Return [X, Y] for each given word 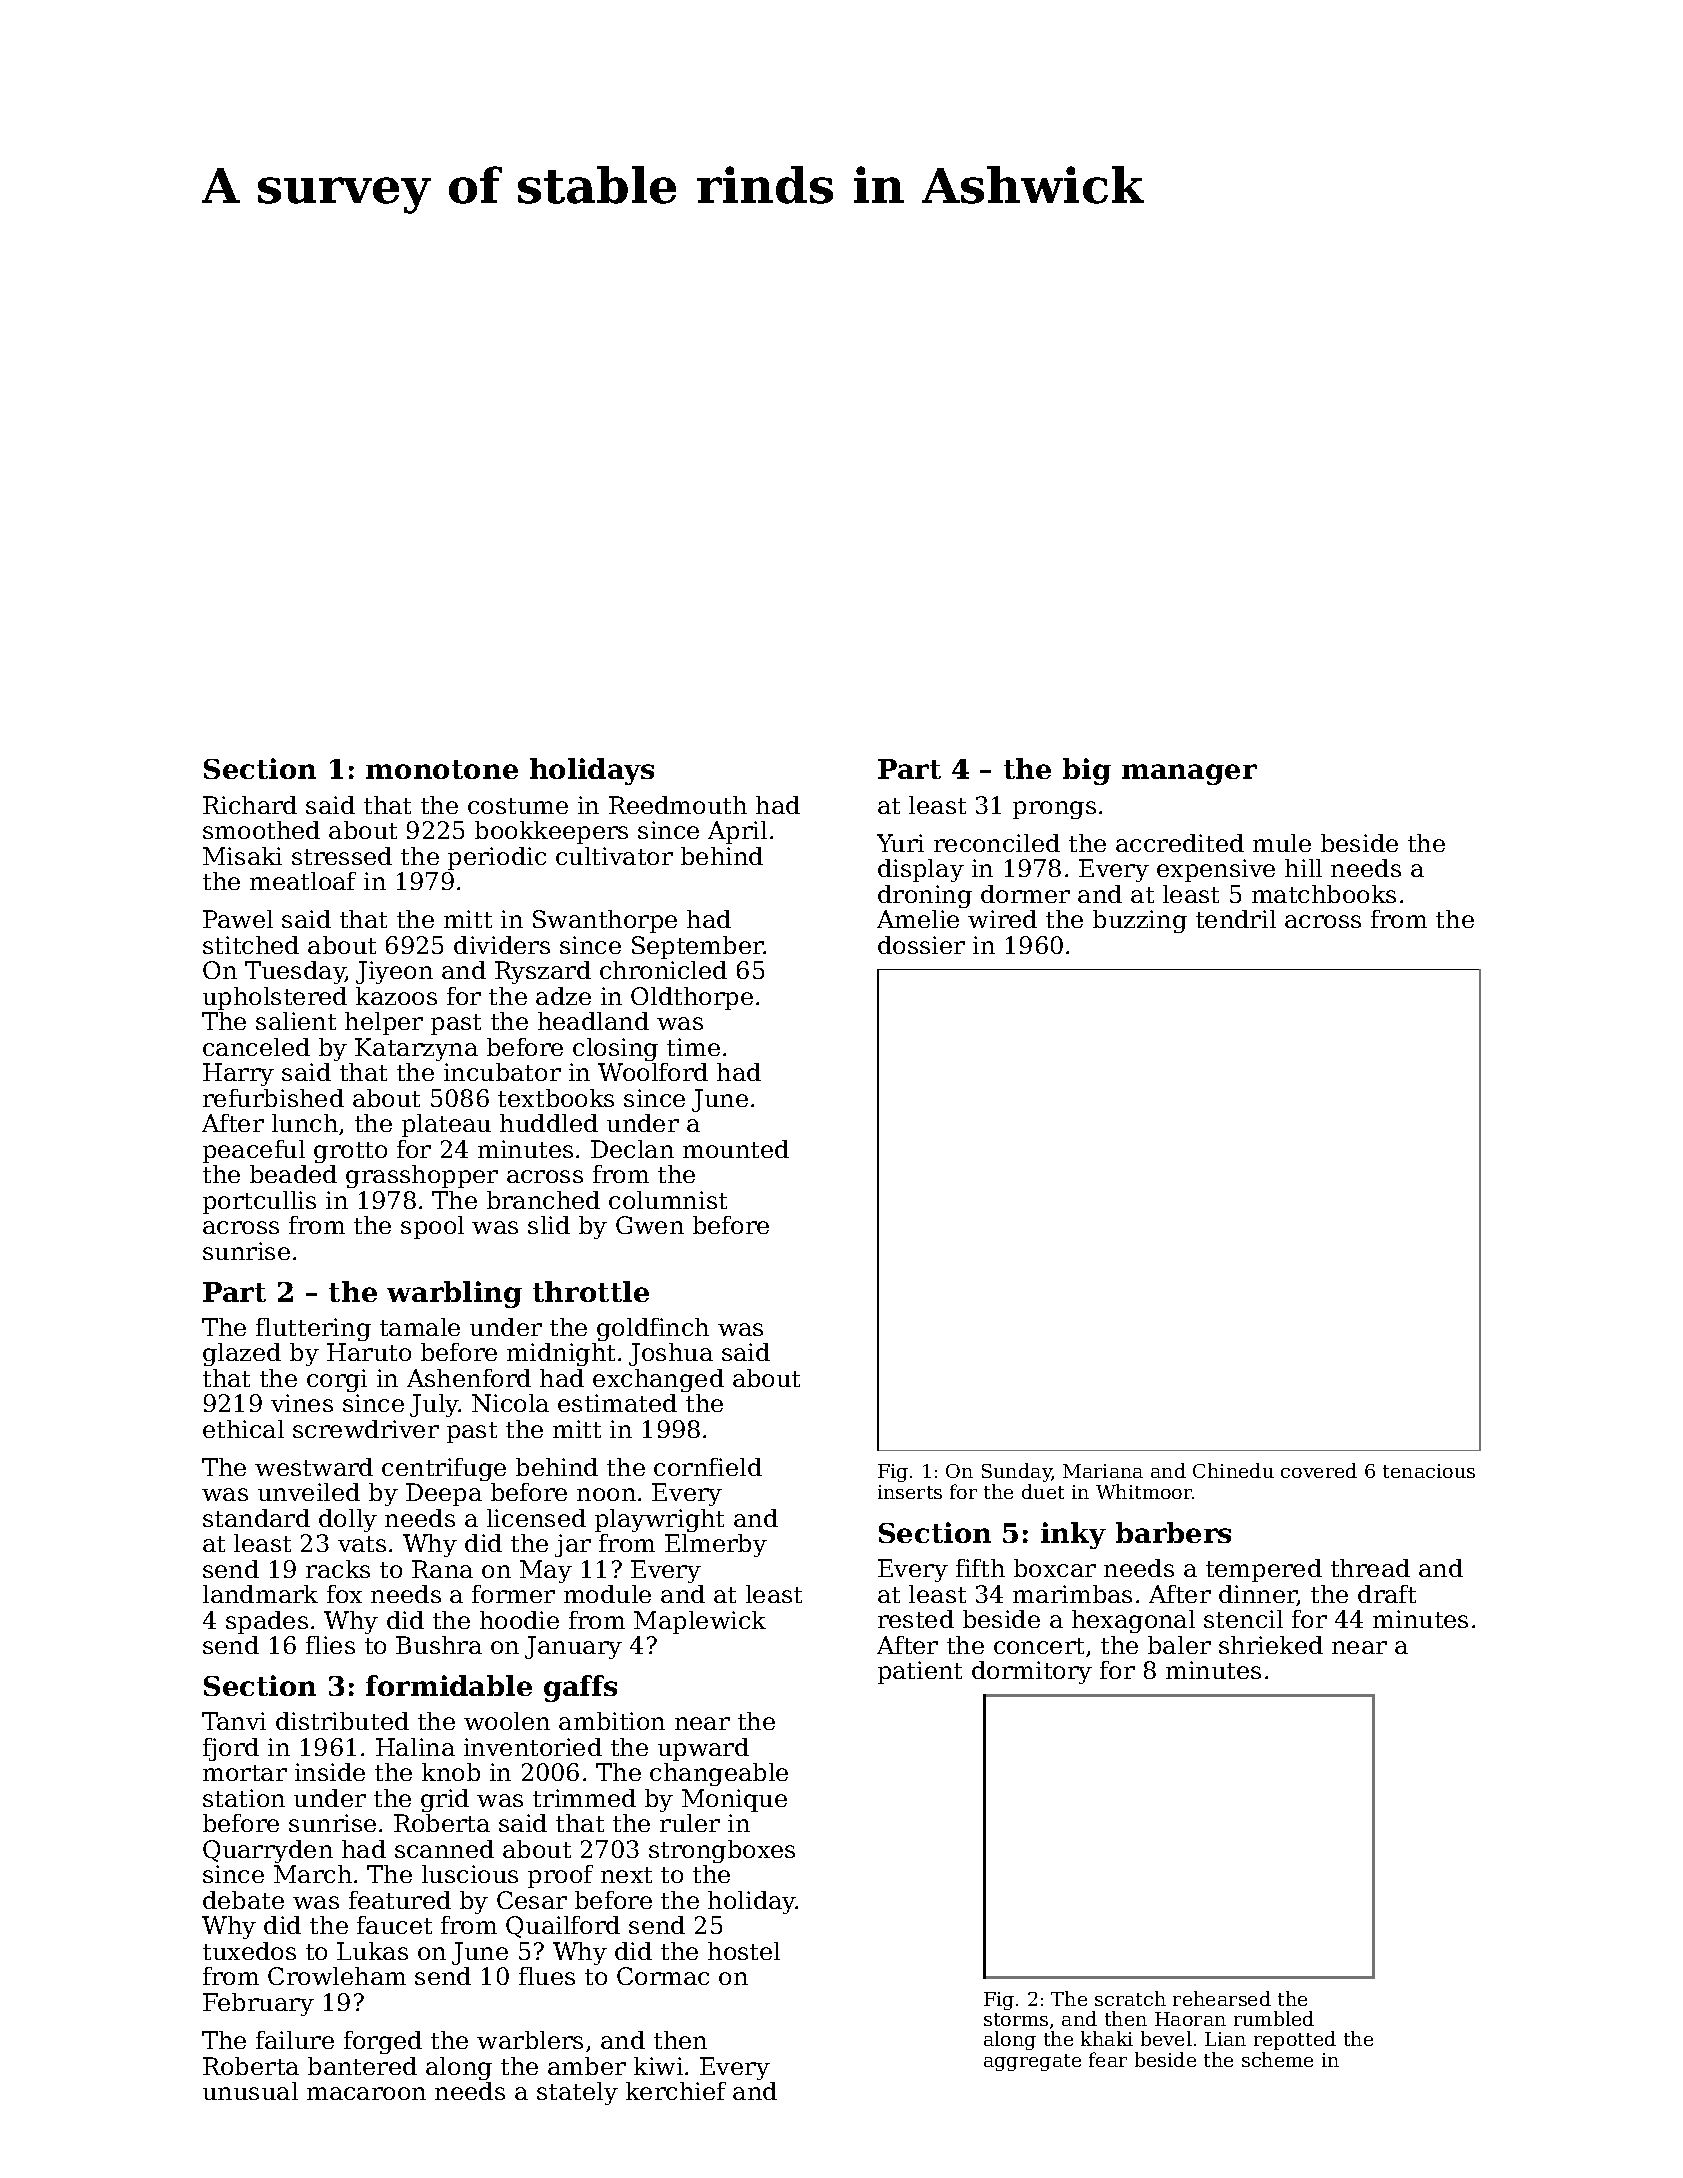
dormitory [1032, 1672]
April [737, 832]
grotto [350, 1152]
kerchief [676, 2091]
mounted [736, 1149]
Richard [250, 805]
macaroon [366, 2093]
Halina [415, 1747]
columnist [668, 1200]
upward [703, 1749]
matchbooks [1324, 894]
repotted [1295, 2040]
